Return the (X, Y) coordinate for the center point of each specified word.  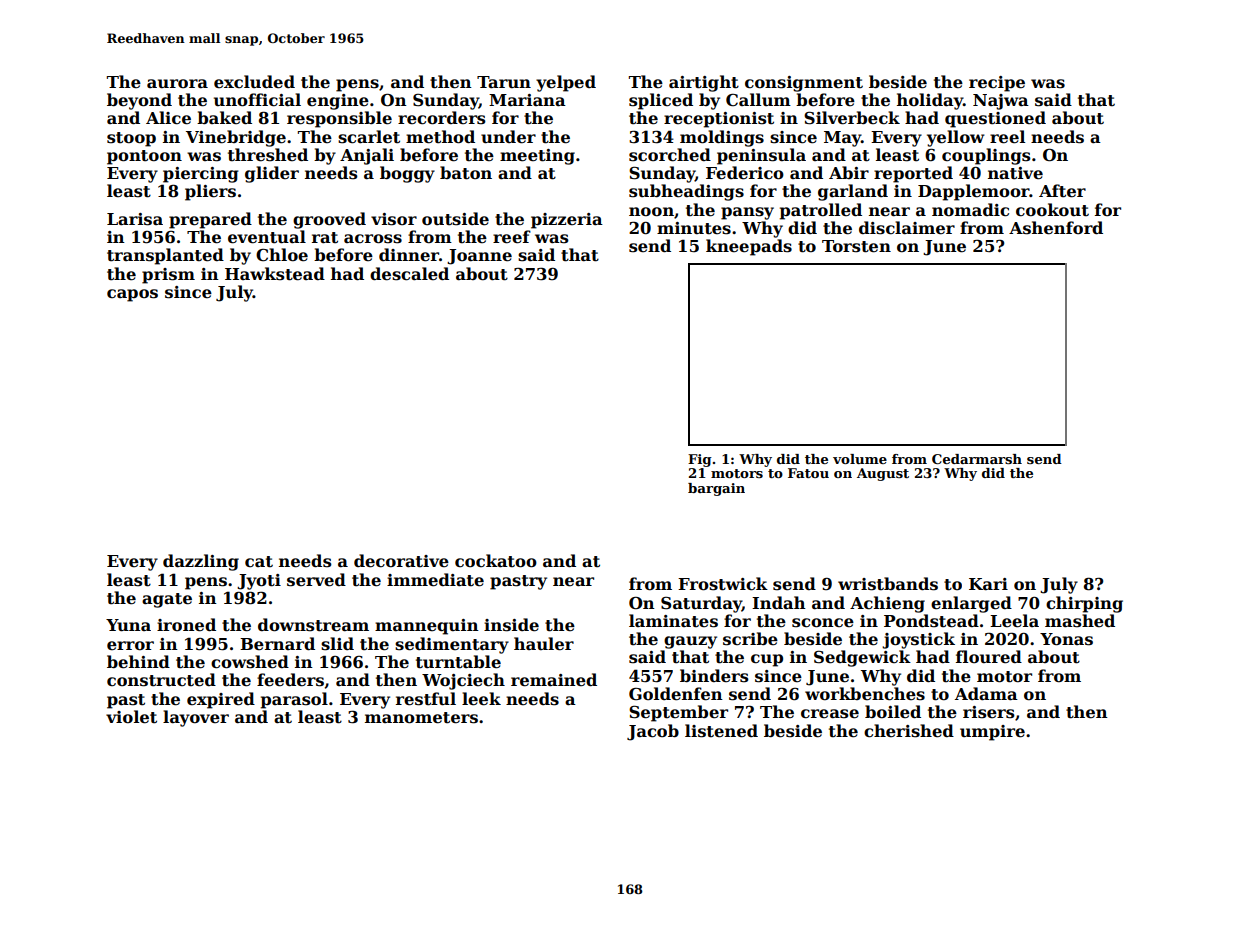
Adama (986, 694)
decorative (401, 561)
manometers (421, 718)
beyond (139, 101)
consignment (804, 84)
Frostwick (723, 584)
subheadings (686, 192)
